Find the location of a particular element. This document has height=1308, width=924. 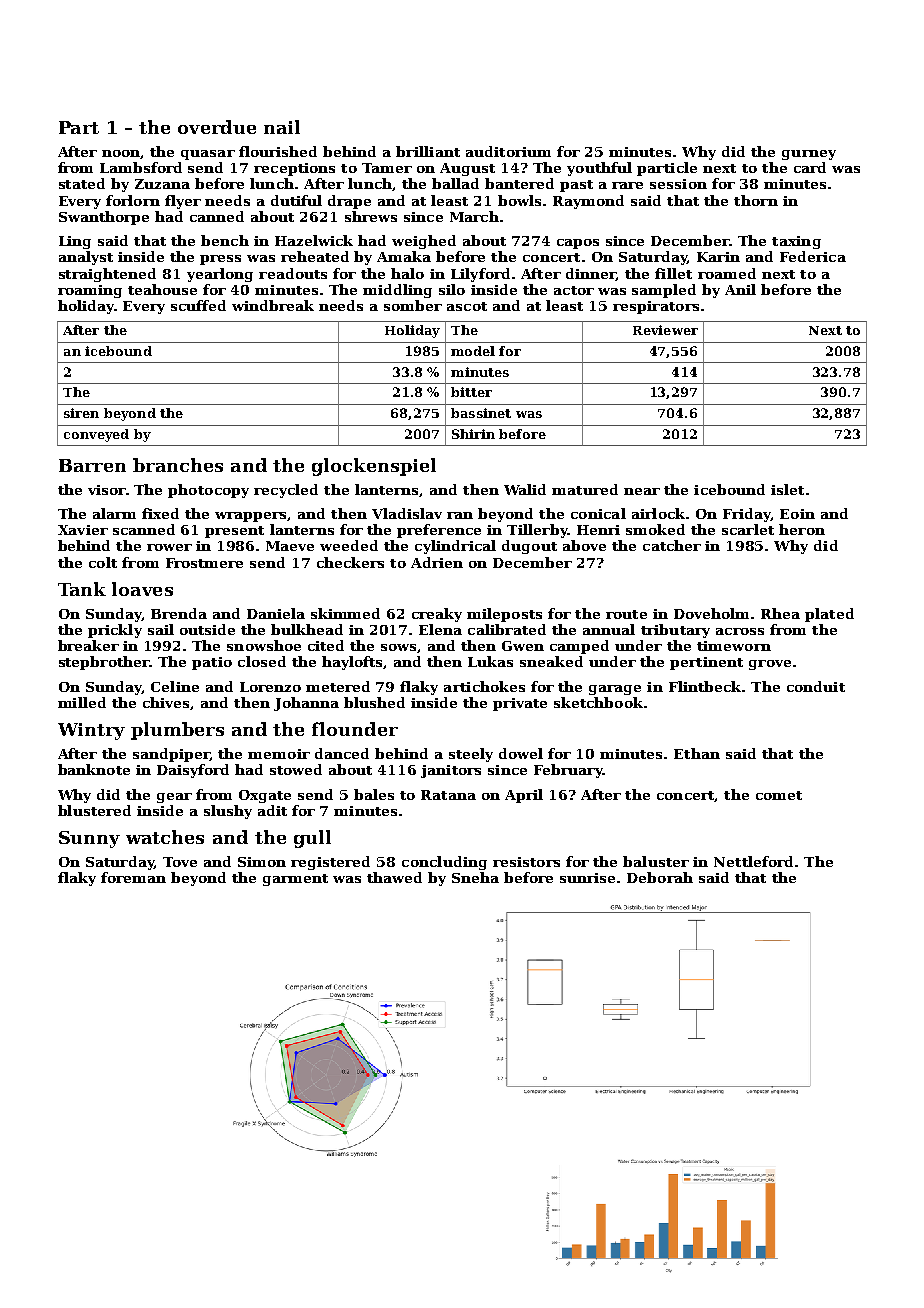

sketchbook is located at coordinates (598, 702).
